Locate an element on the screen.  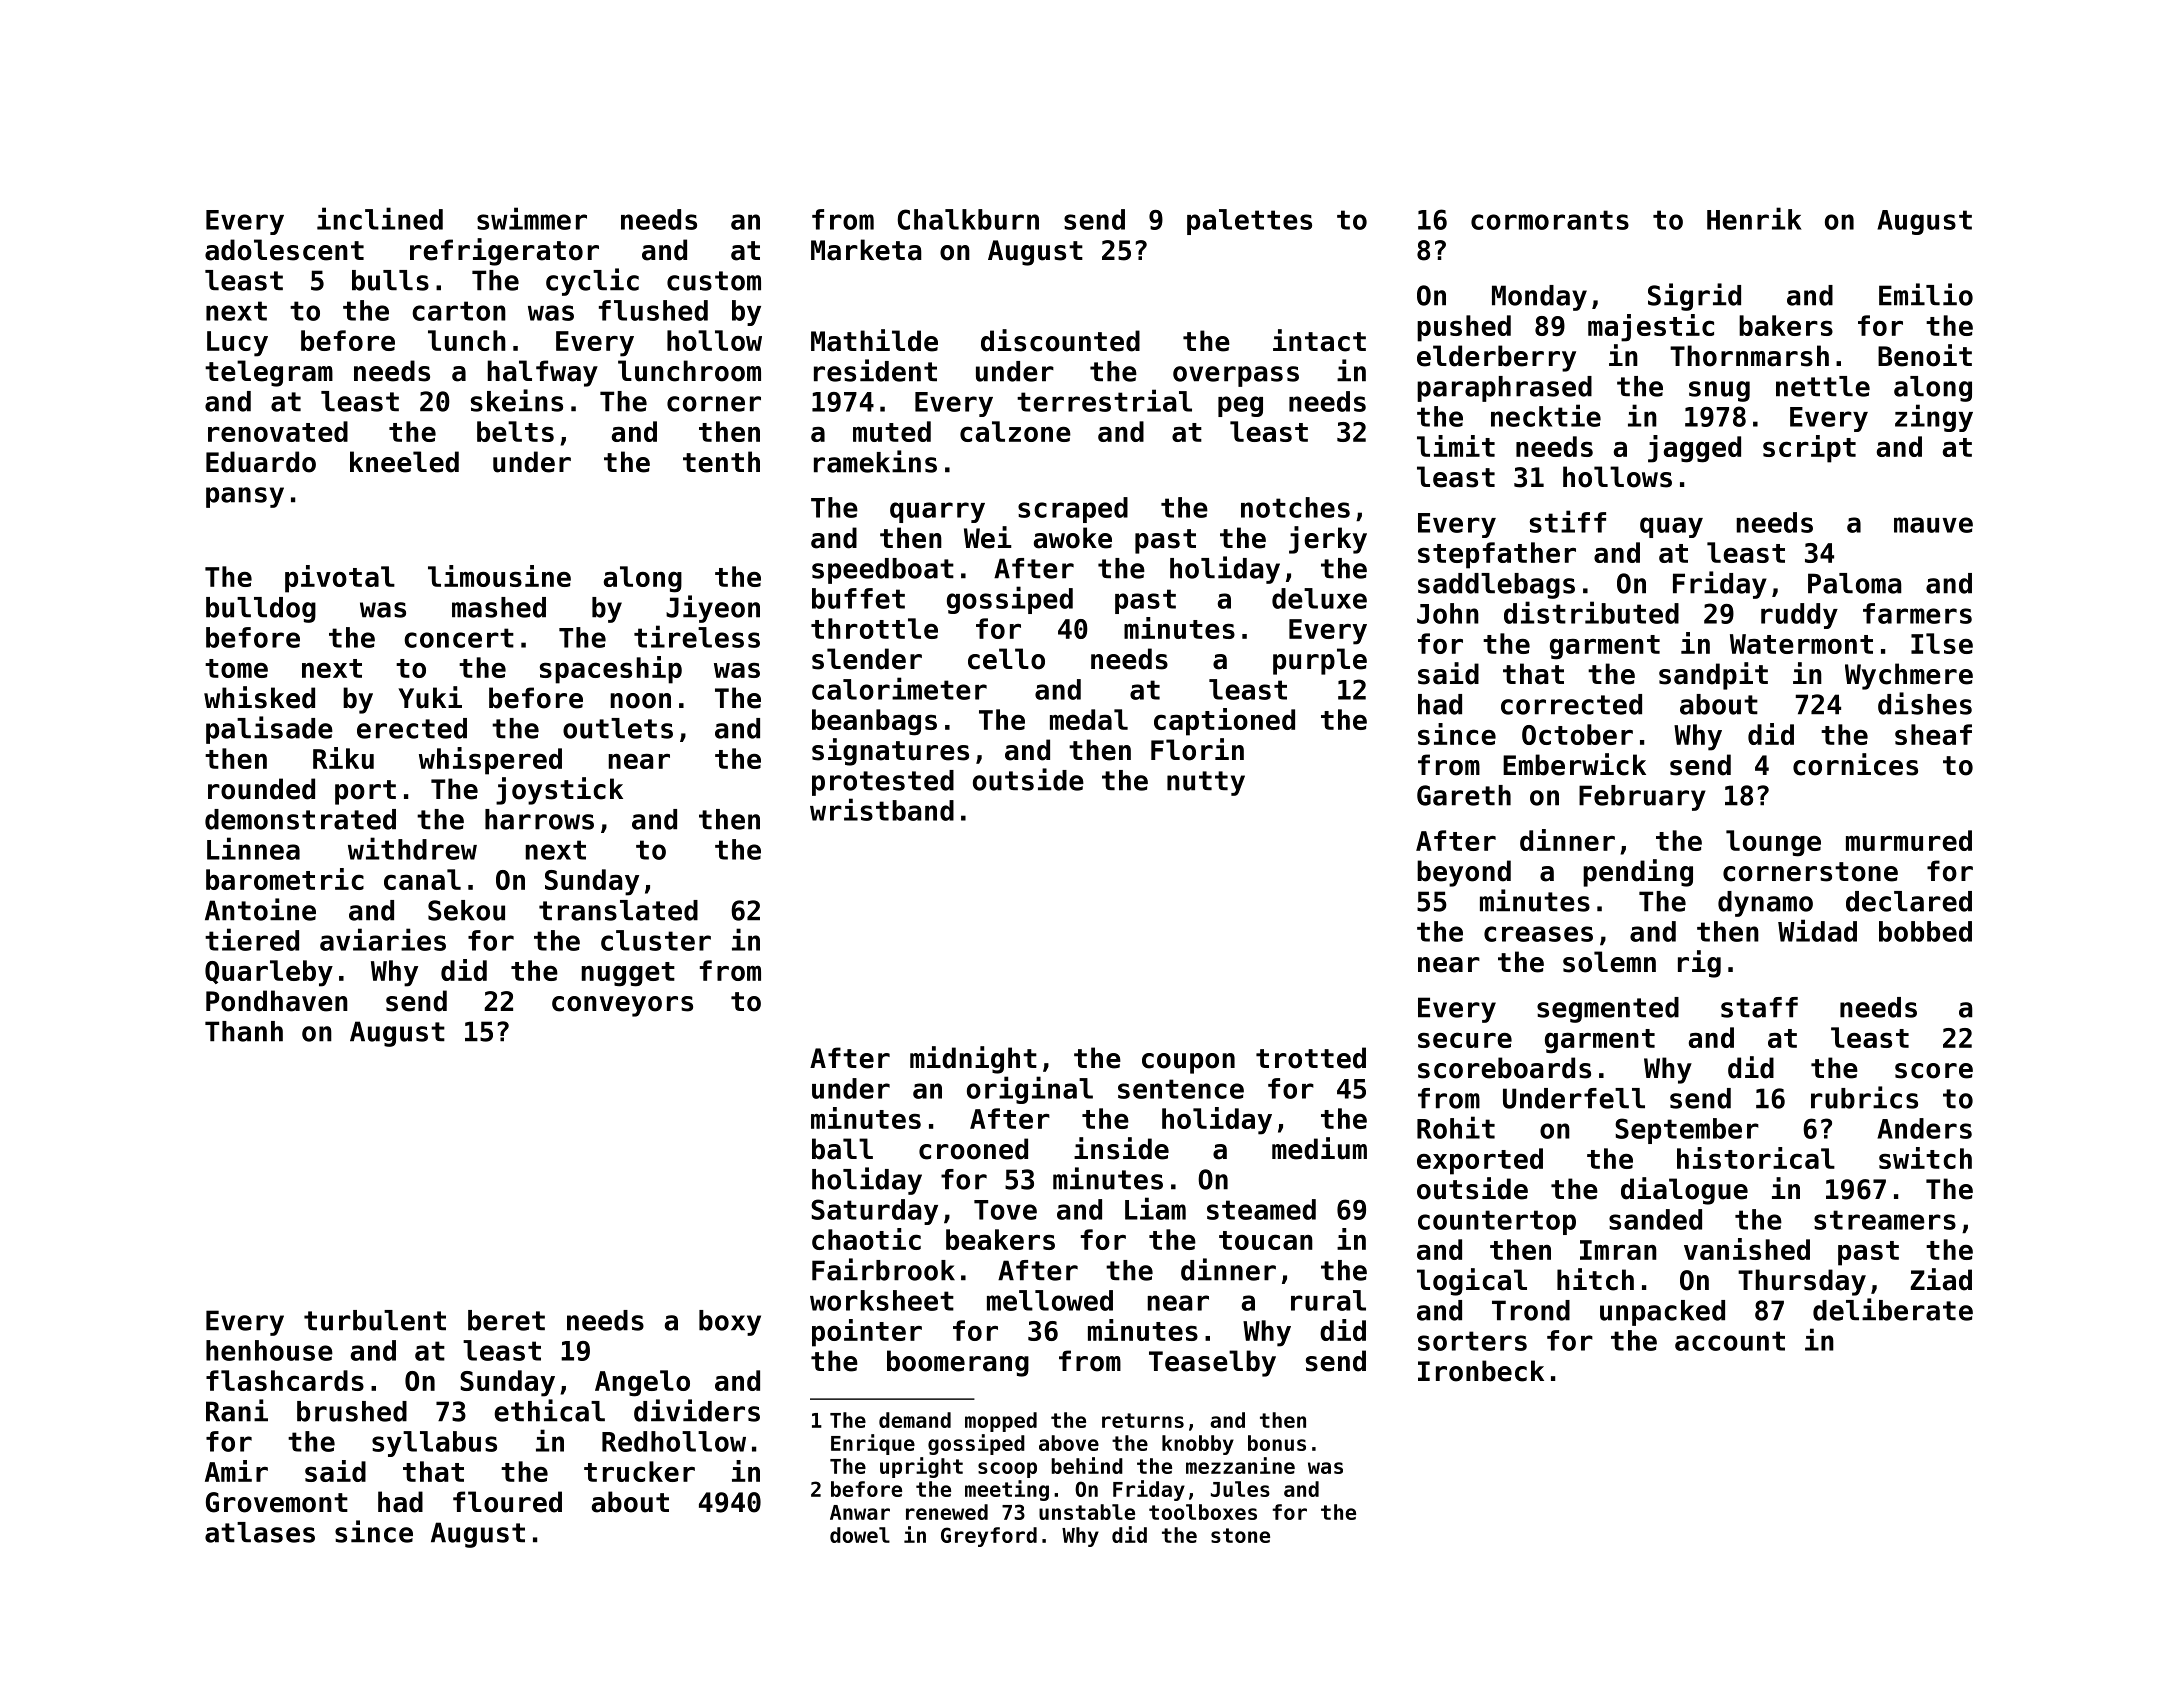
Henrik is located at coordinates (1754, 218).
